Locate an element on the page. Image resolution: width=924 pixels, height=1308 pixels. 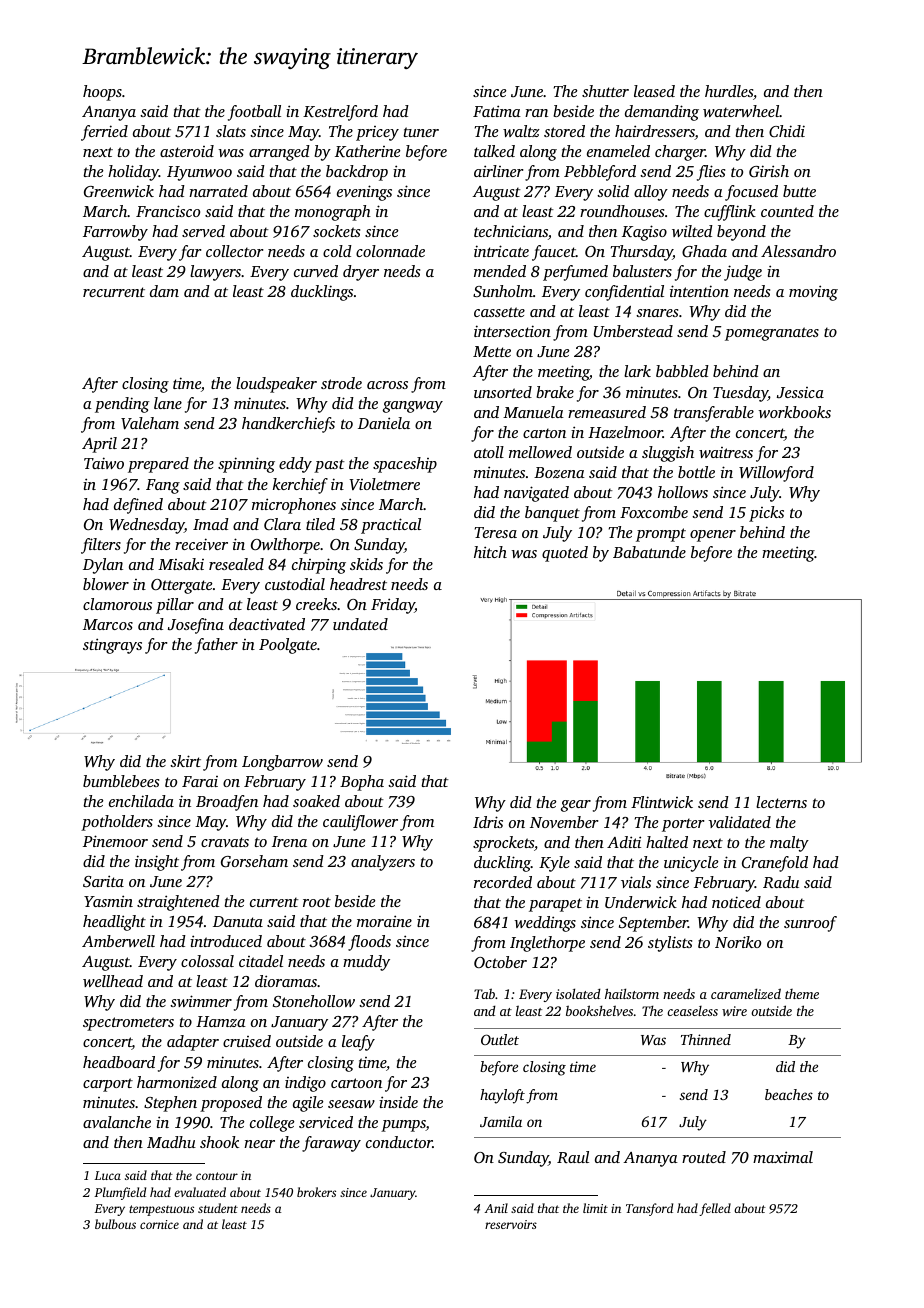
Flintwick is located at coordinates (662, 802).
